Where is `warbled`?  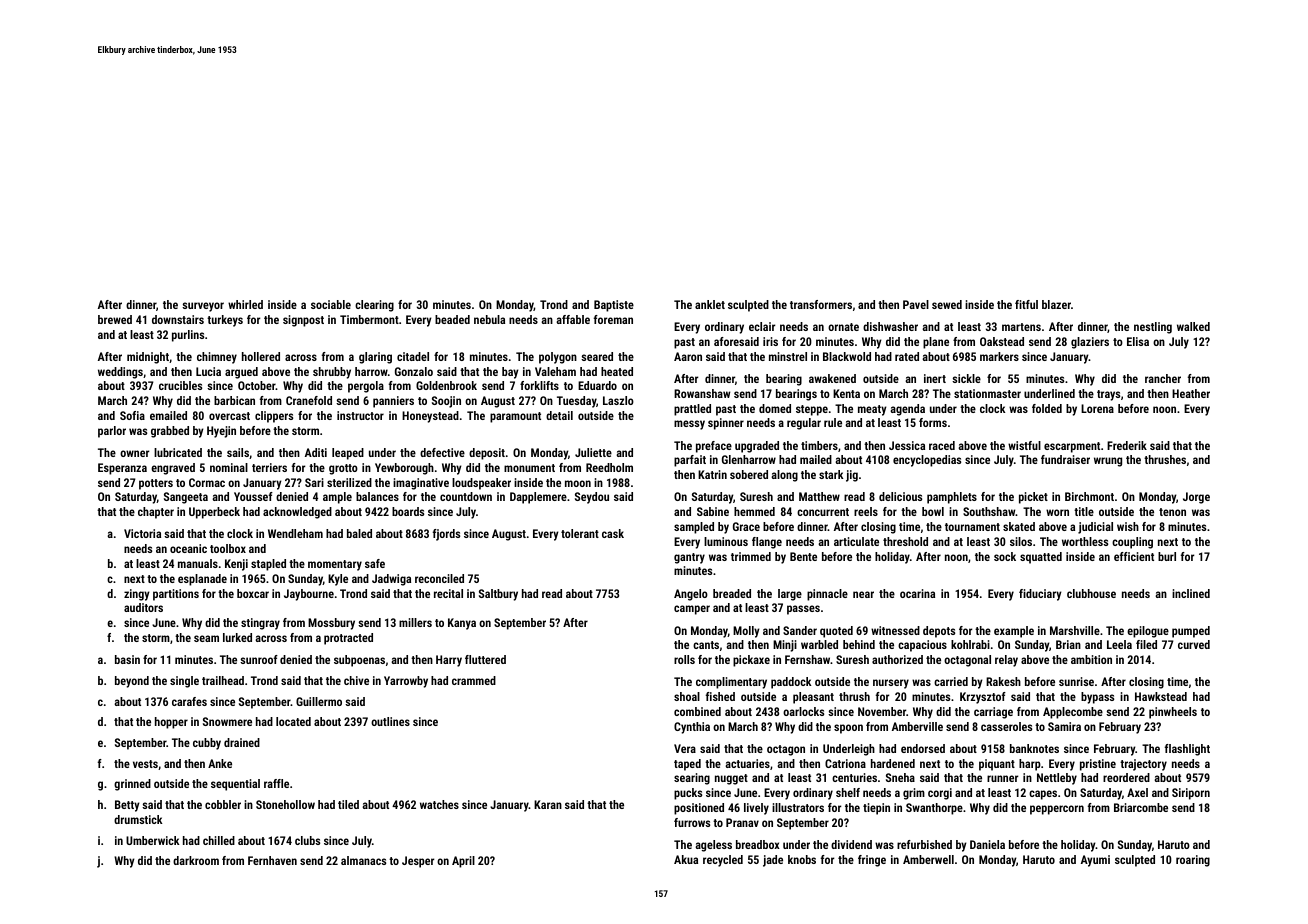 warbled is located at coordinates (819, 644).
